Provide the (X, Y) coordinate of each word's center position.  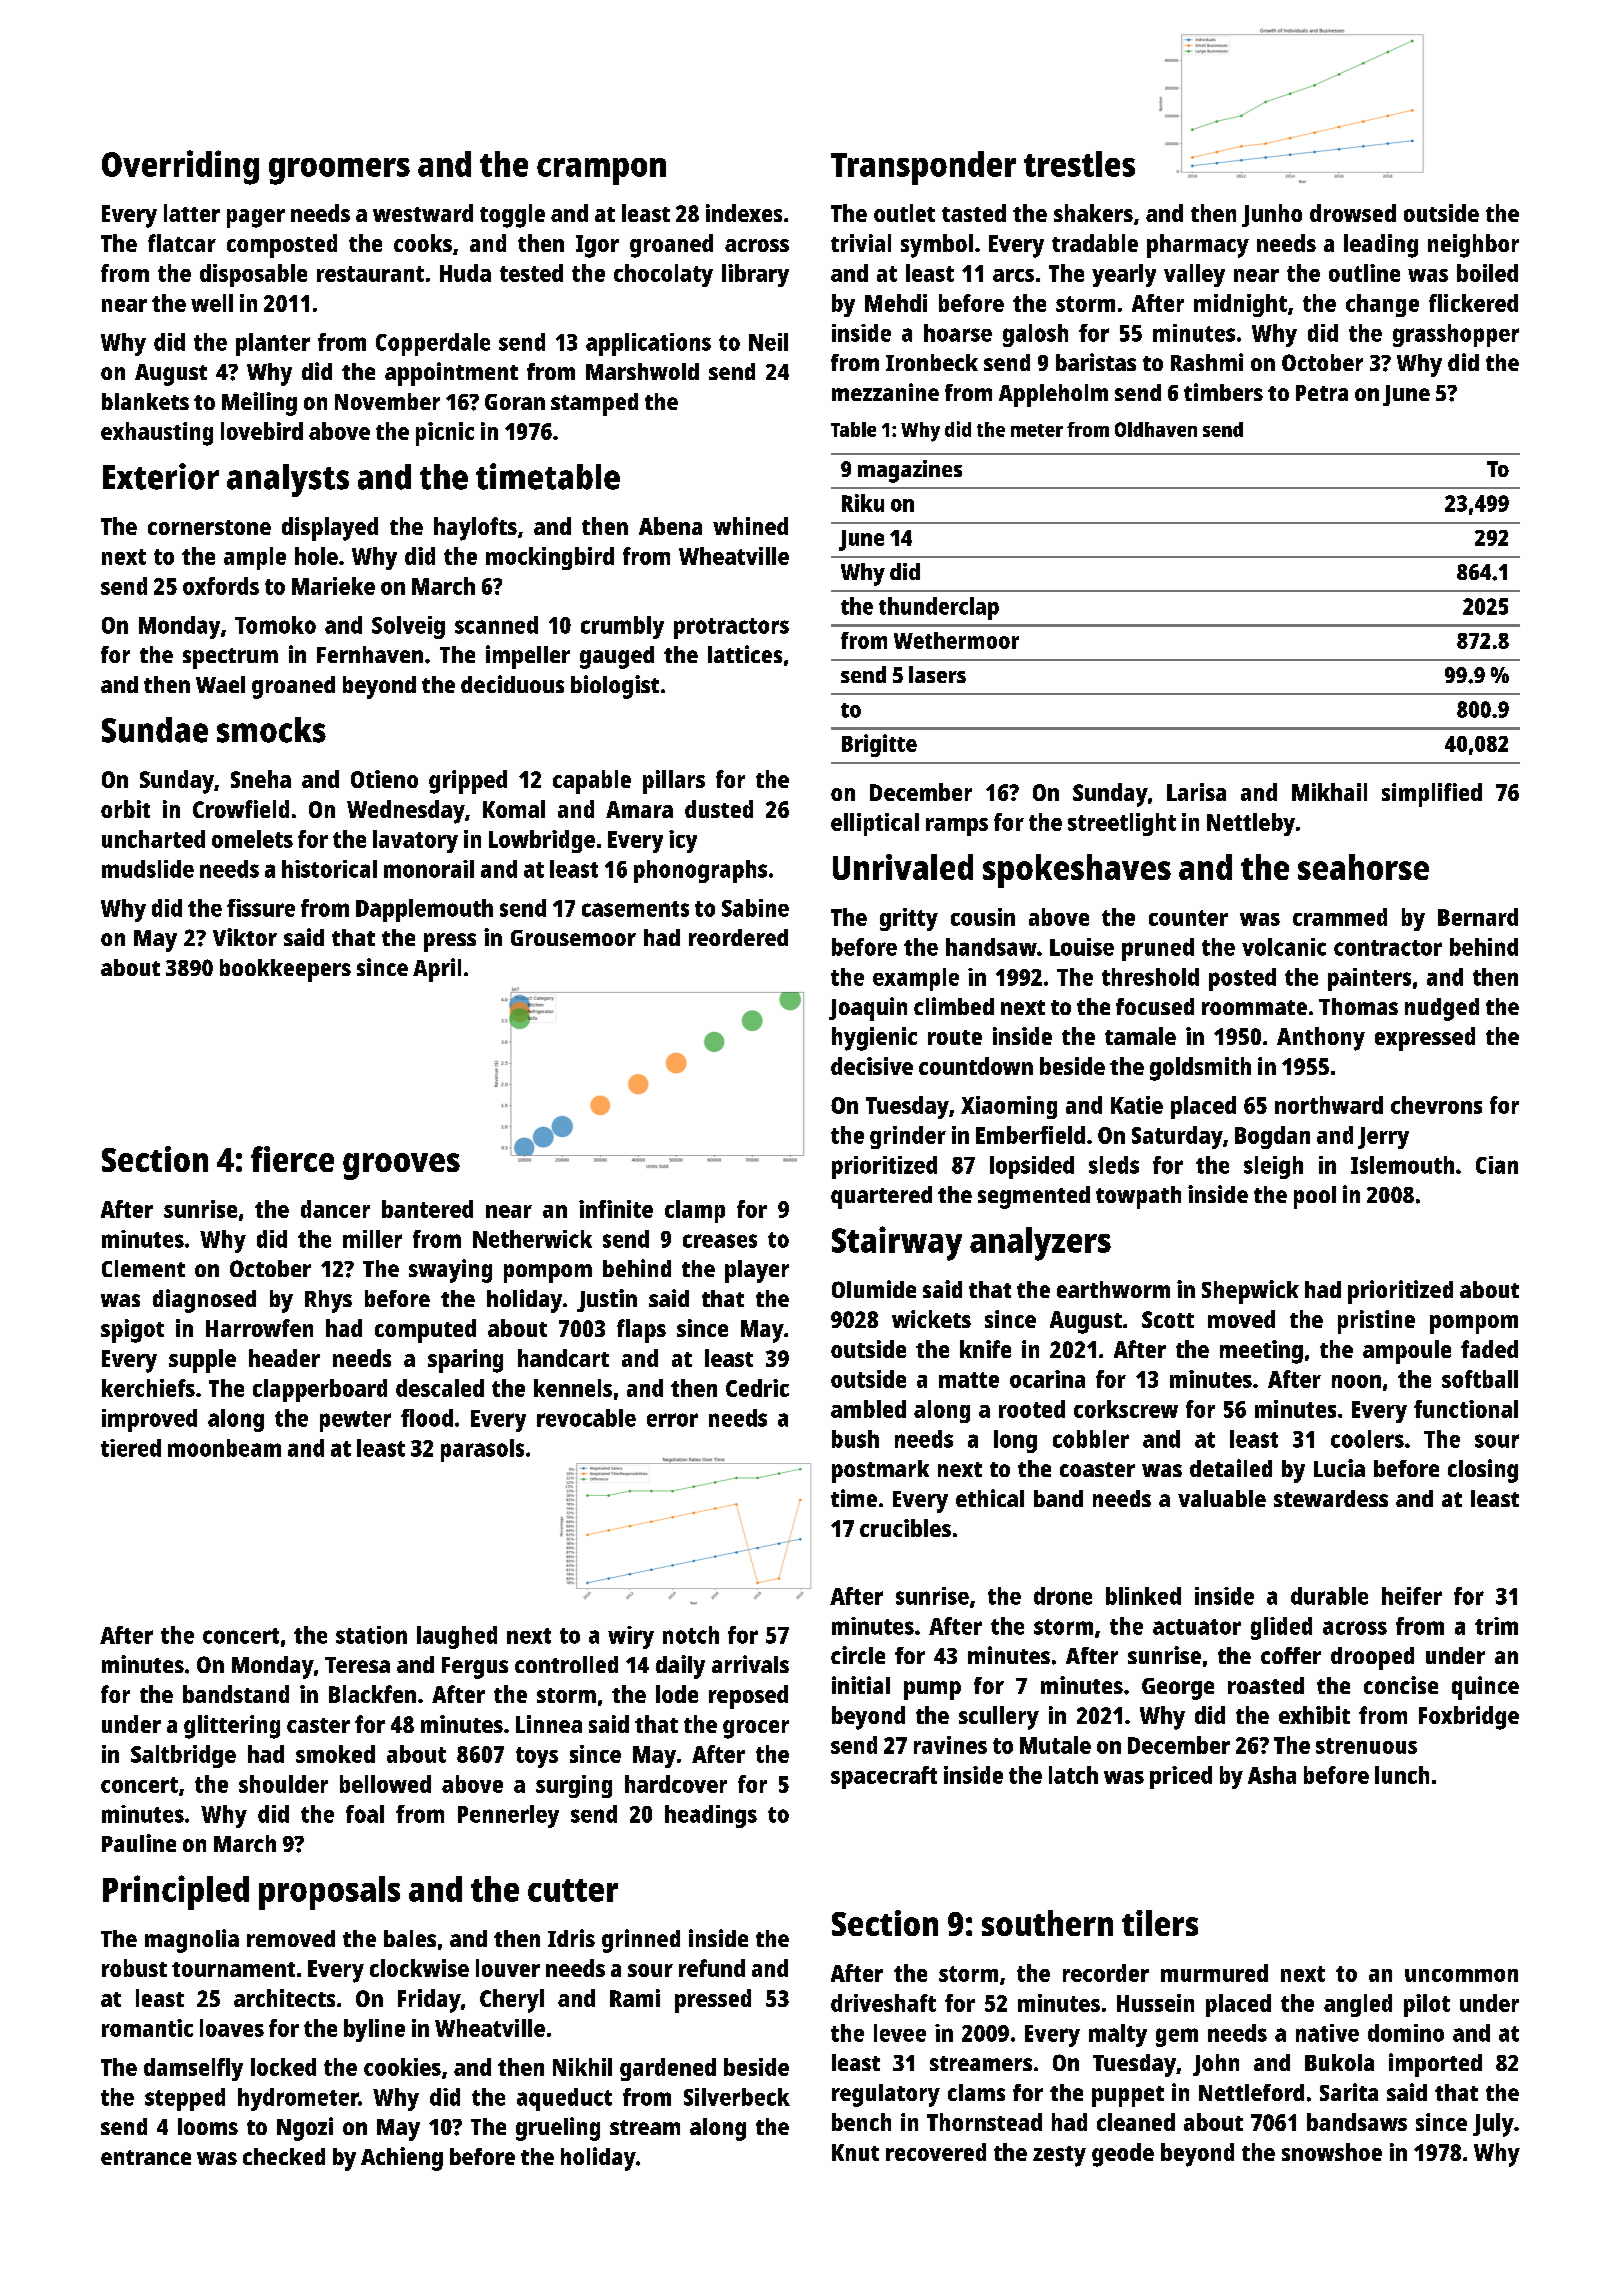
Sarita (1349, 2092)
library (755, 275)
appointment (451, 374)
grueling (558, 2129)
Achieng (402, 2159)
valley (1194, 275)
